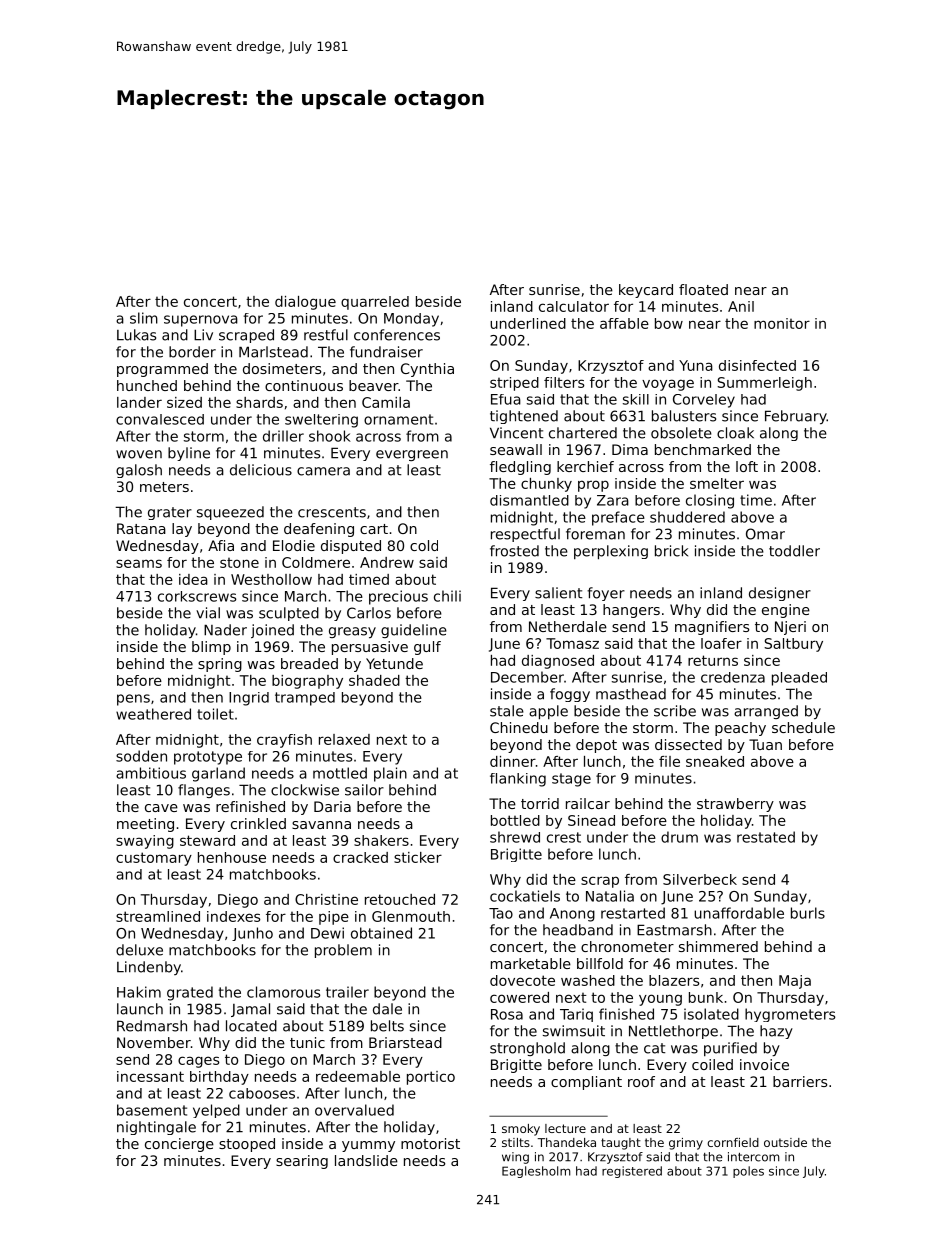  I want to click on continuous, so click(304, 385).
